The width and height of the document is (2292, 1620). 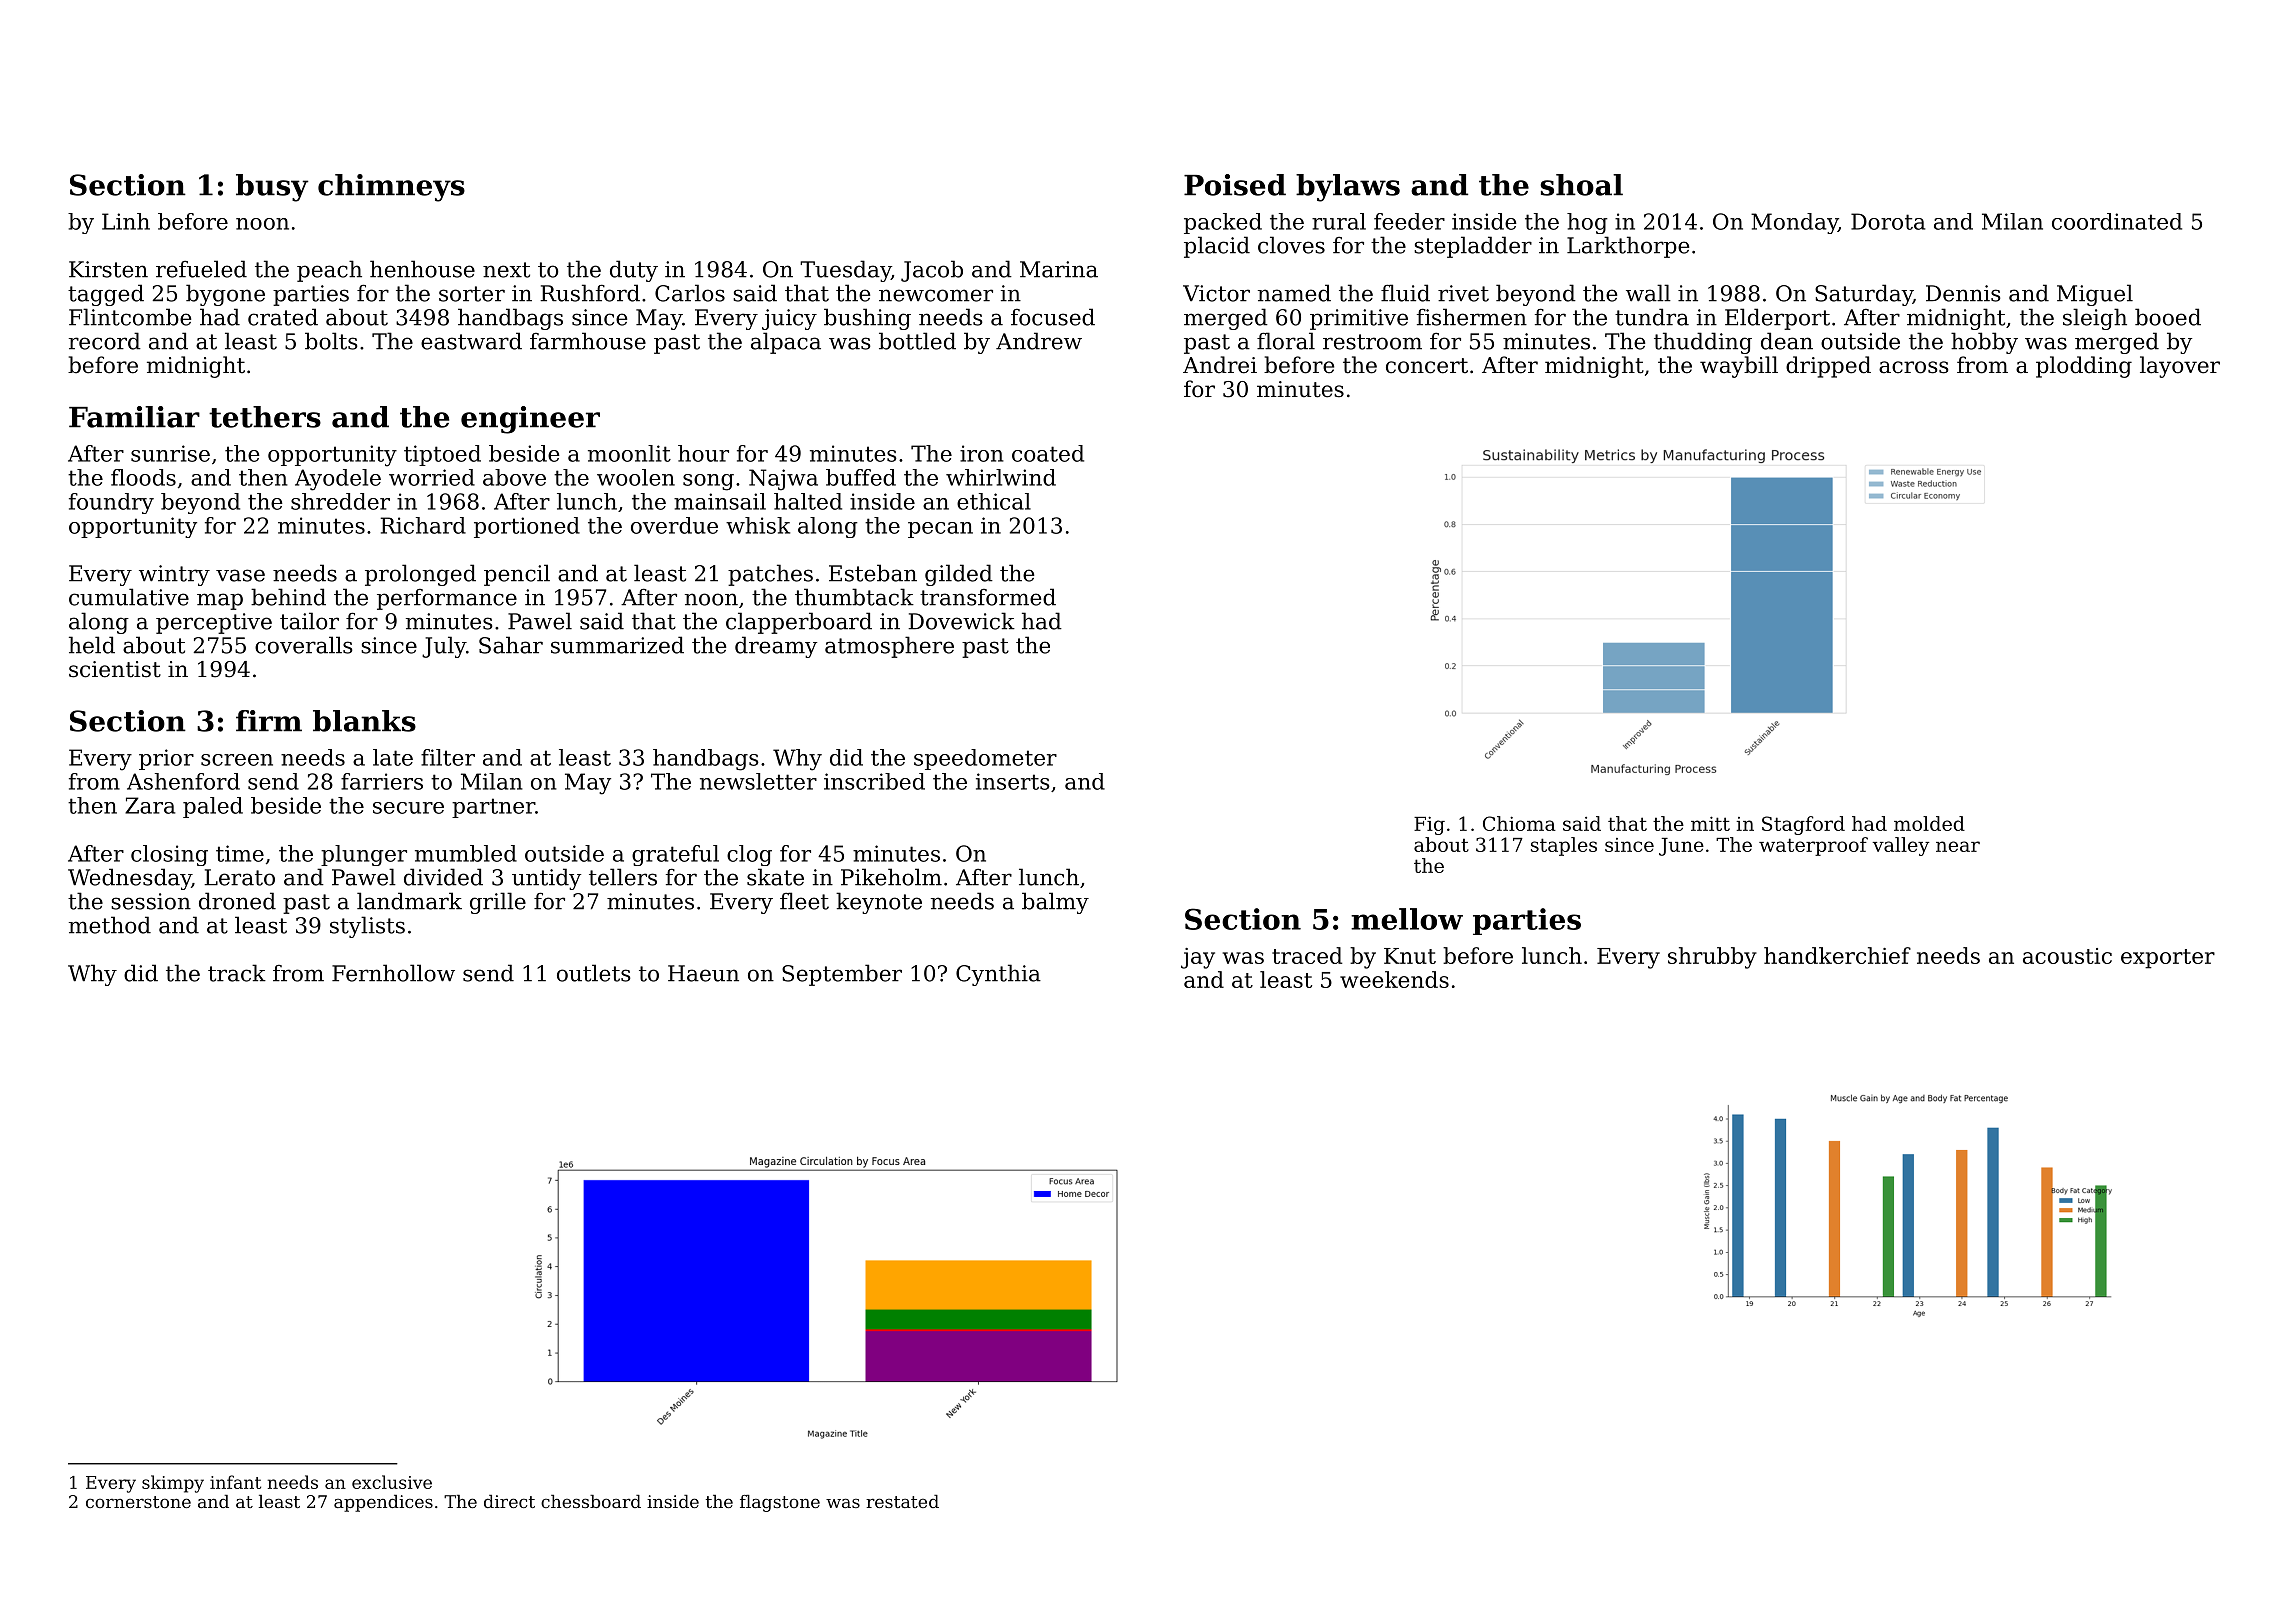 What do you see at coordinates (902, 1501) in the document?
I see `restated` at bounding box center [902, 1501].
